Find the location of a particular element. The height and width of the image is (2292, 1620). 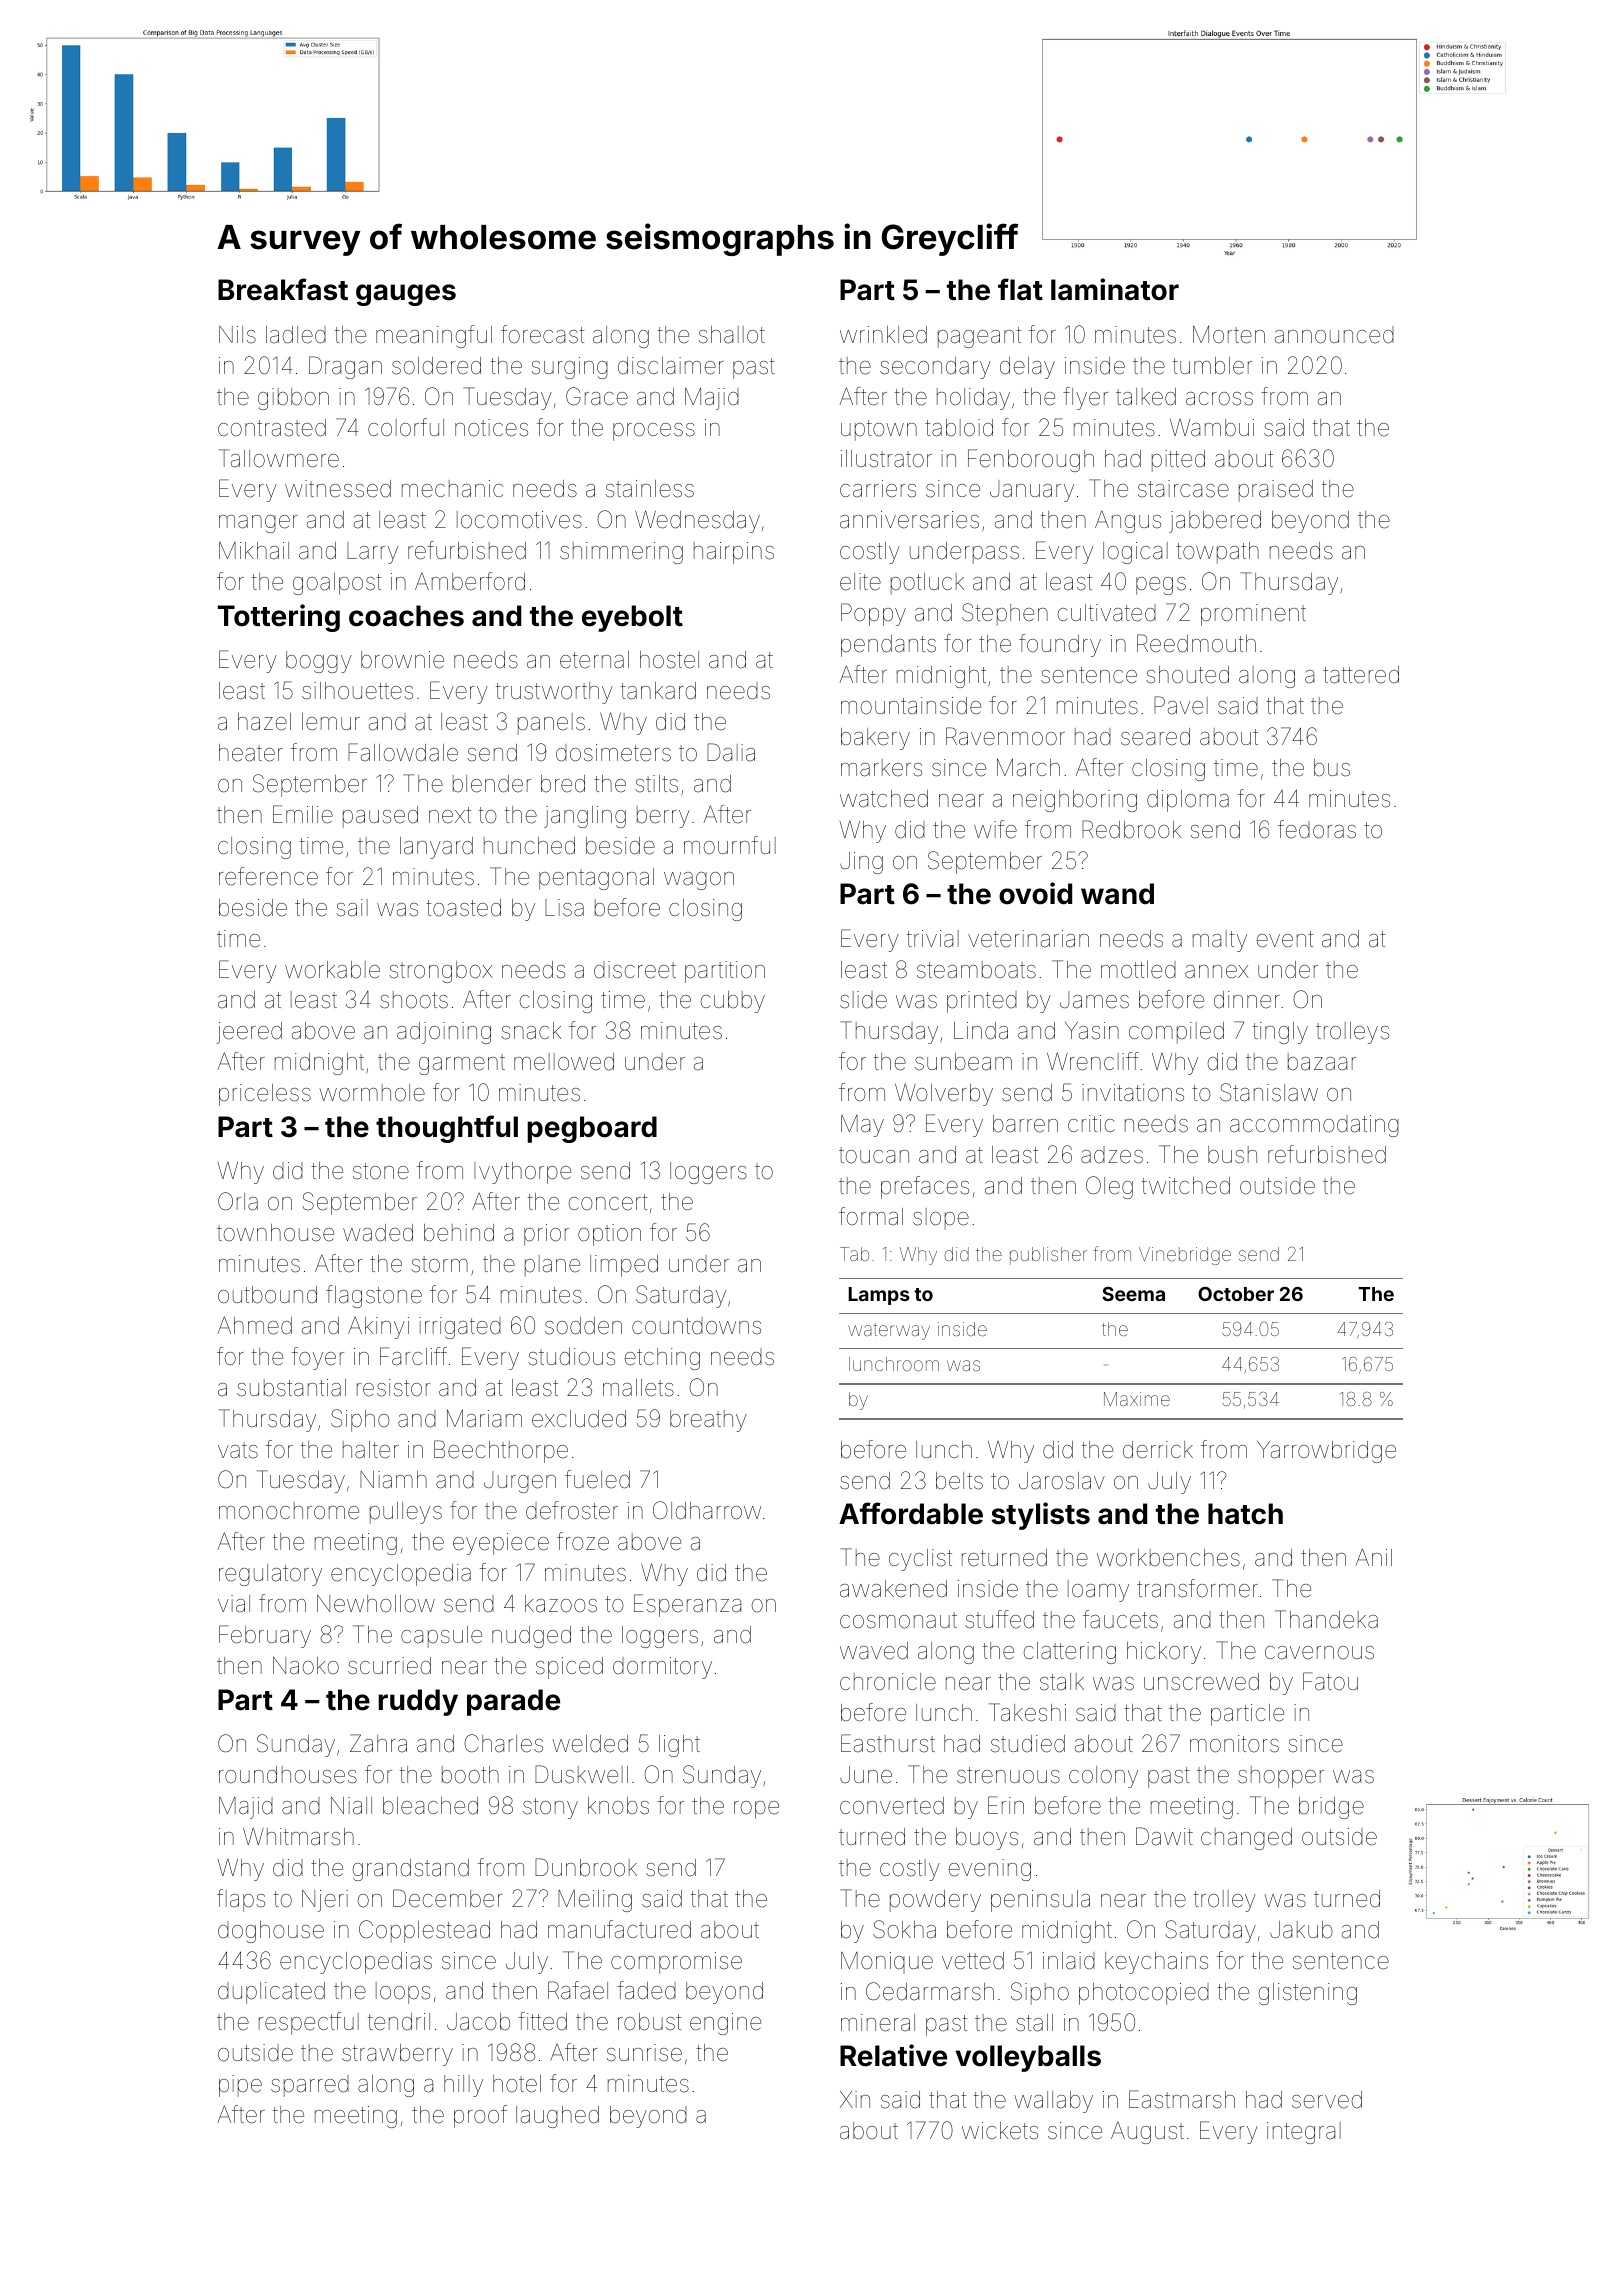

doghouse is located at coordinates (271, 1932).
